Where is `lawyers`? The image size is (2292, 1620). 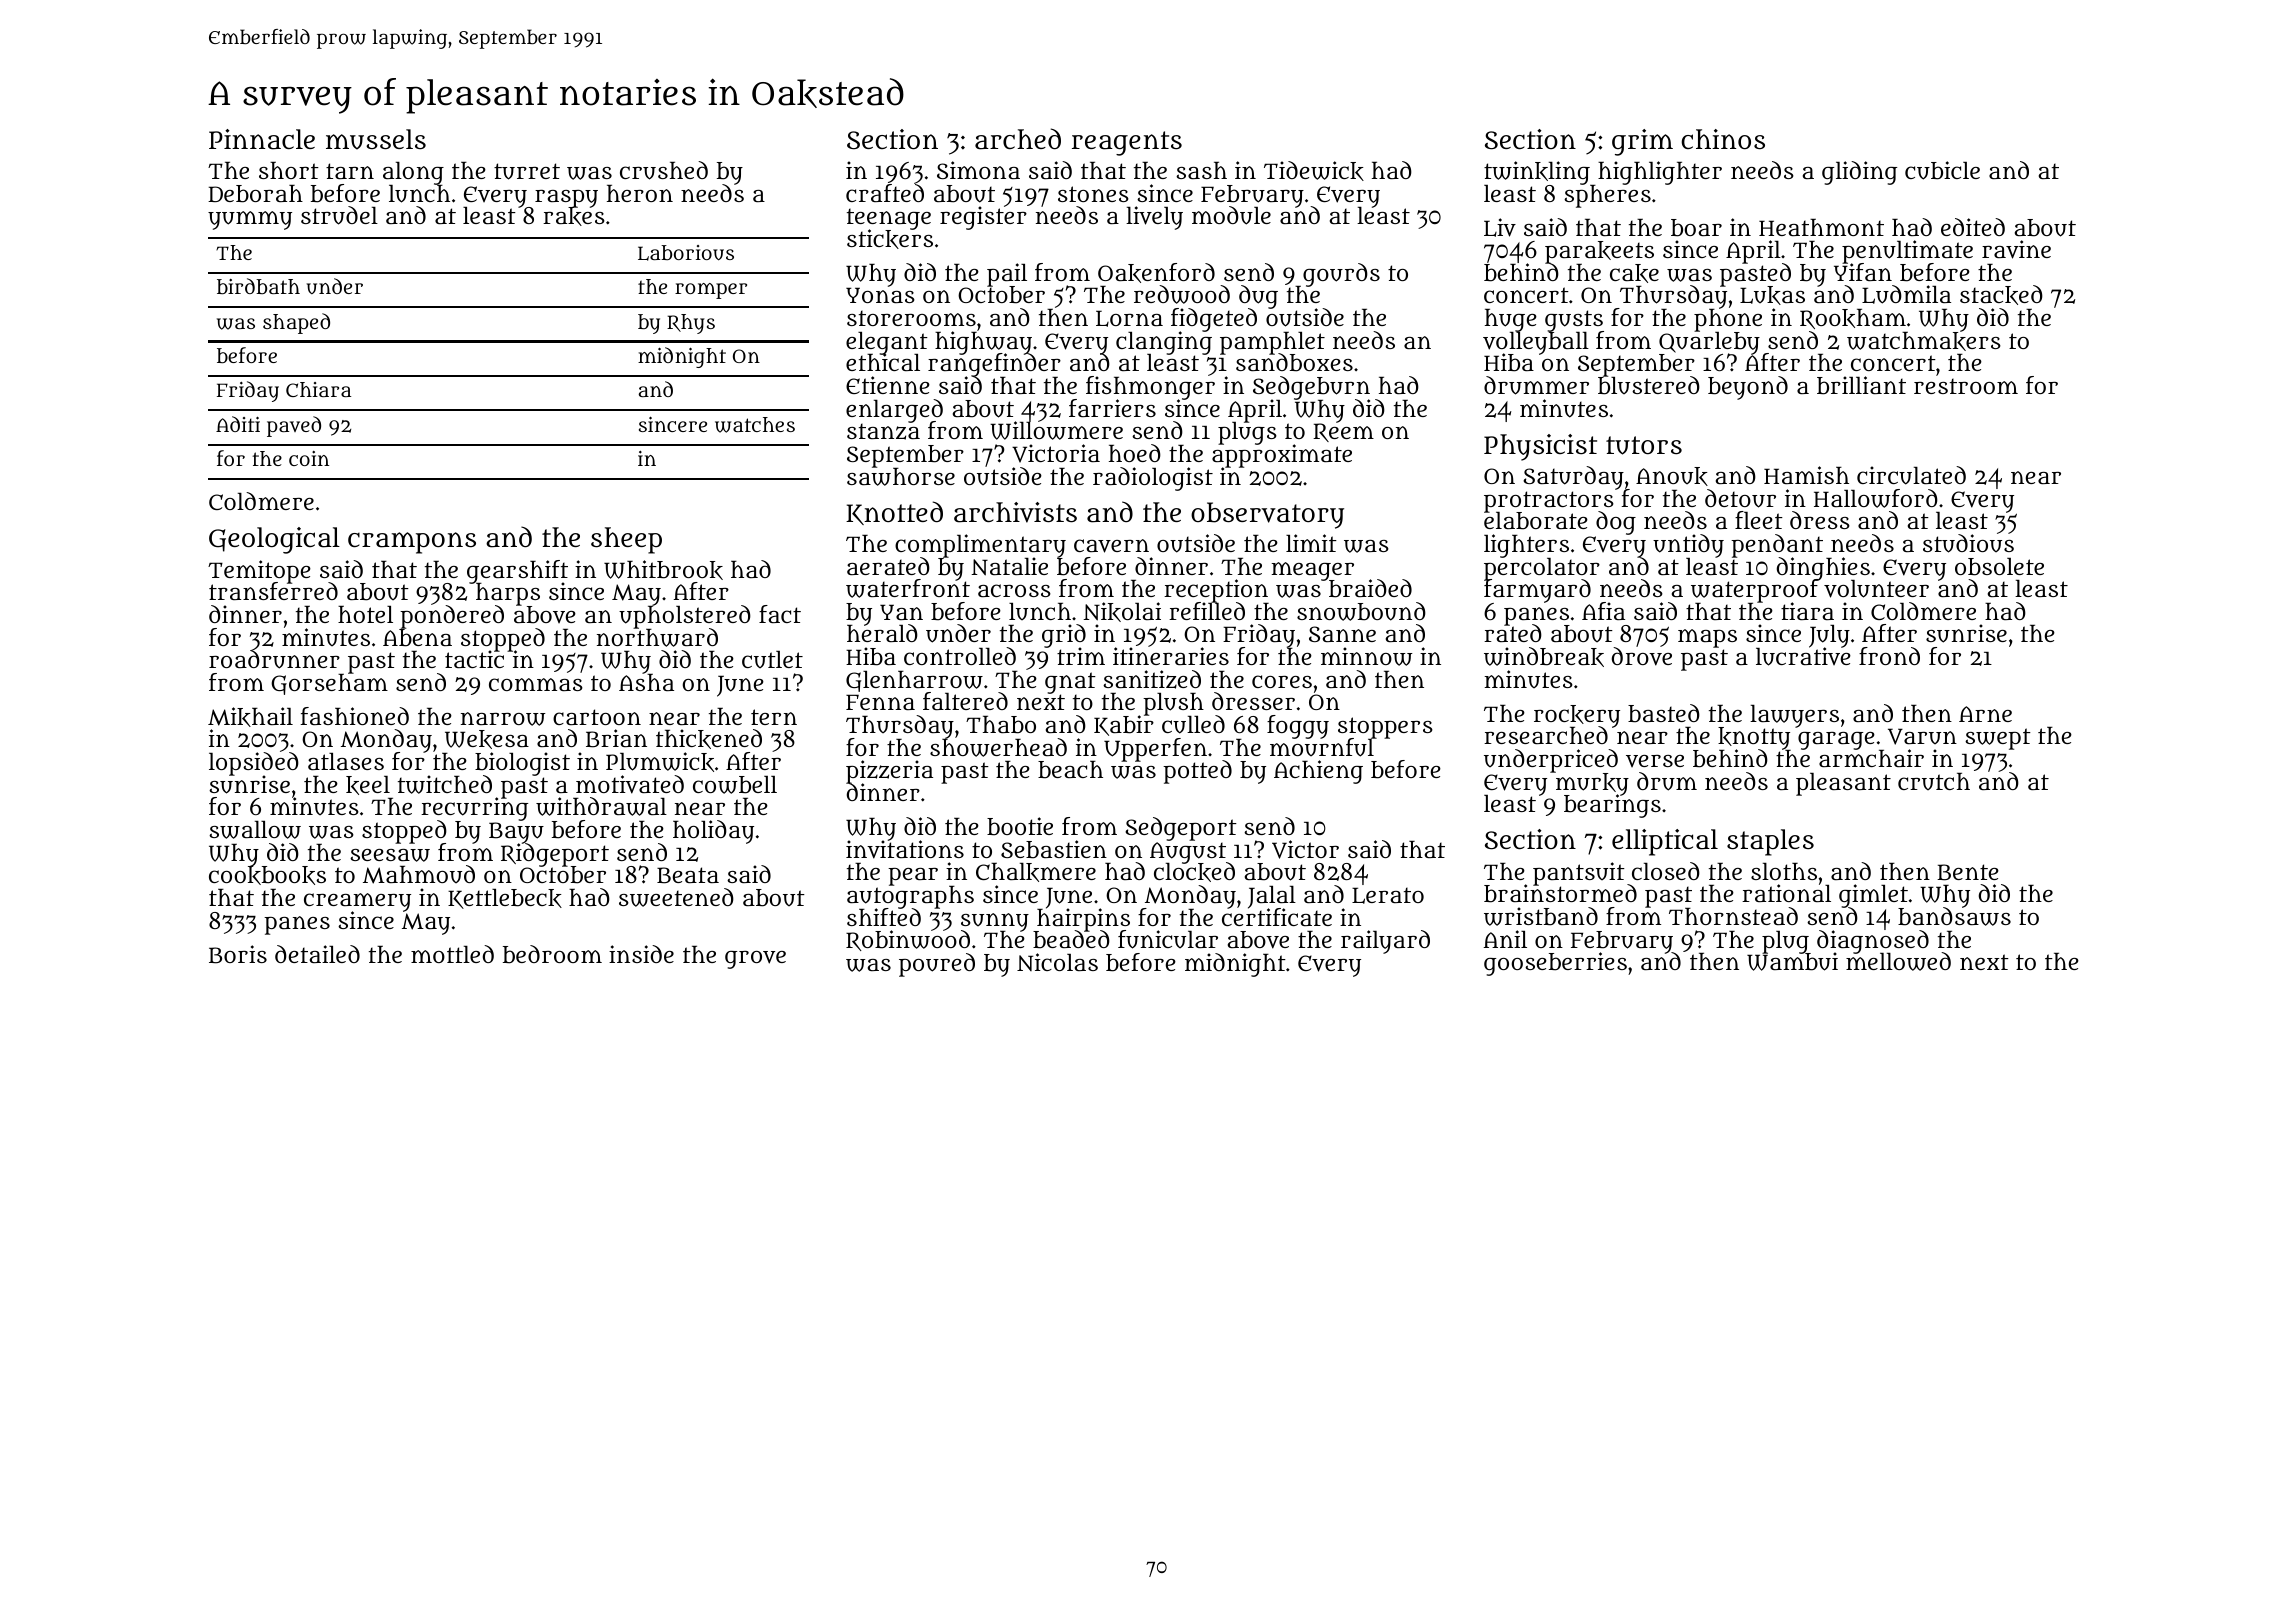
lawyers is located at coordinates (1794, 717).
